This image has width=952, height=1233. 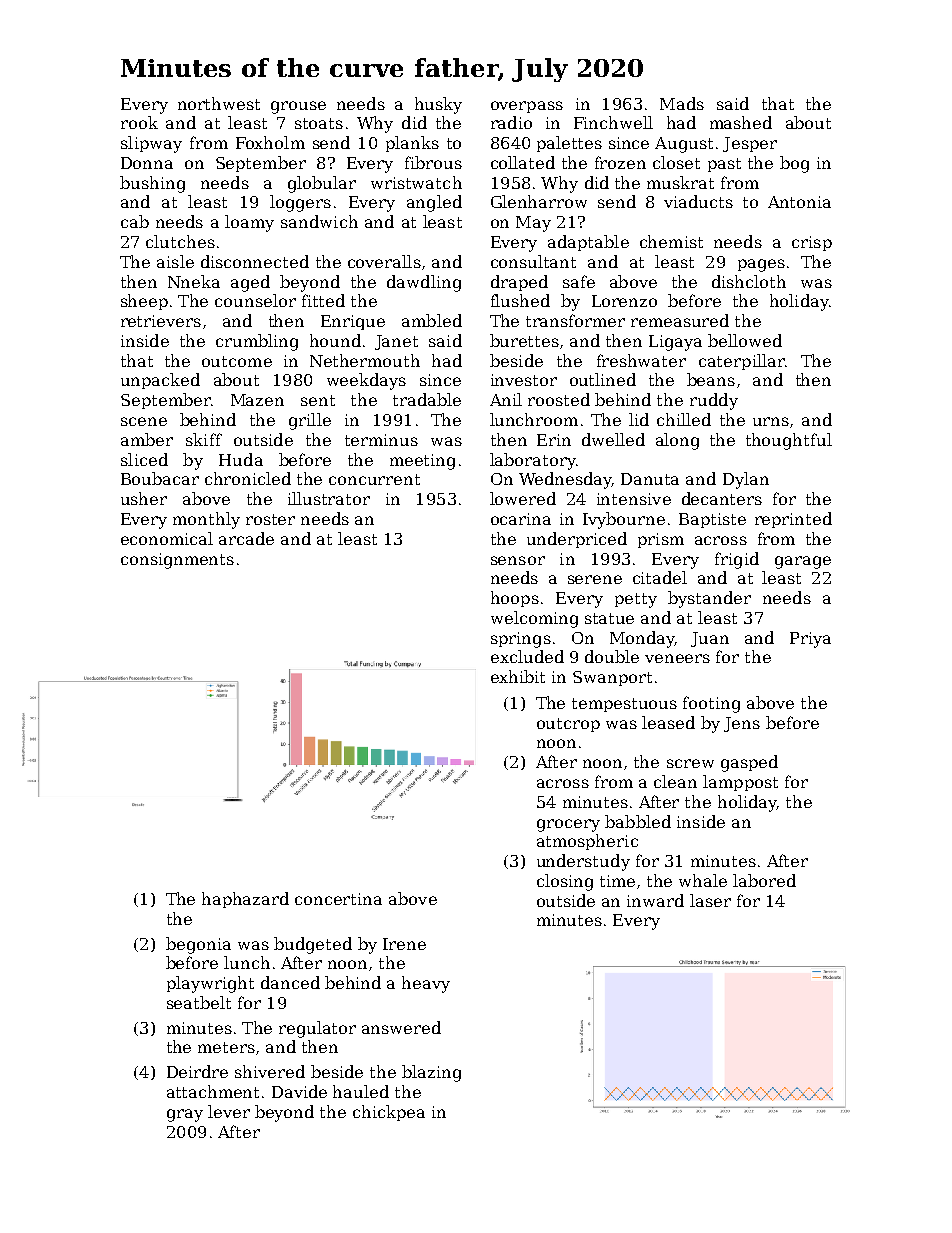 What do you see at coordinates (219, 103) in the image?
I see `northwest` at bounding box center [219, 103].
